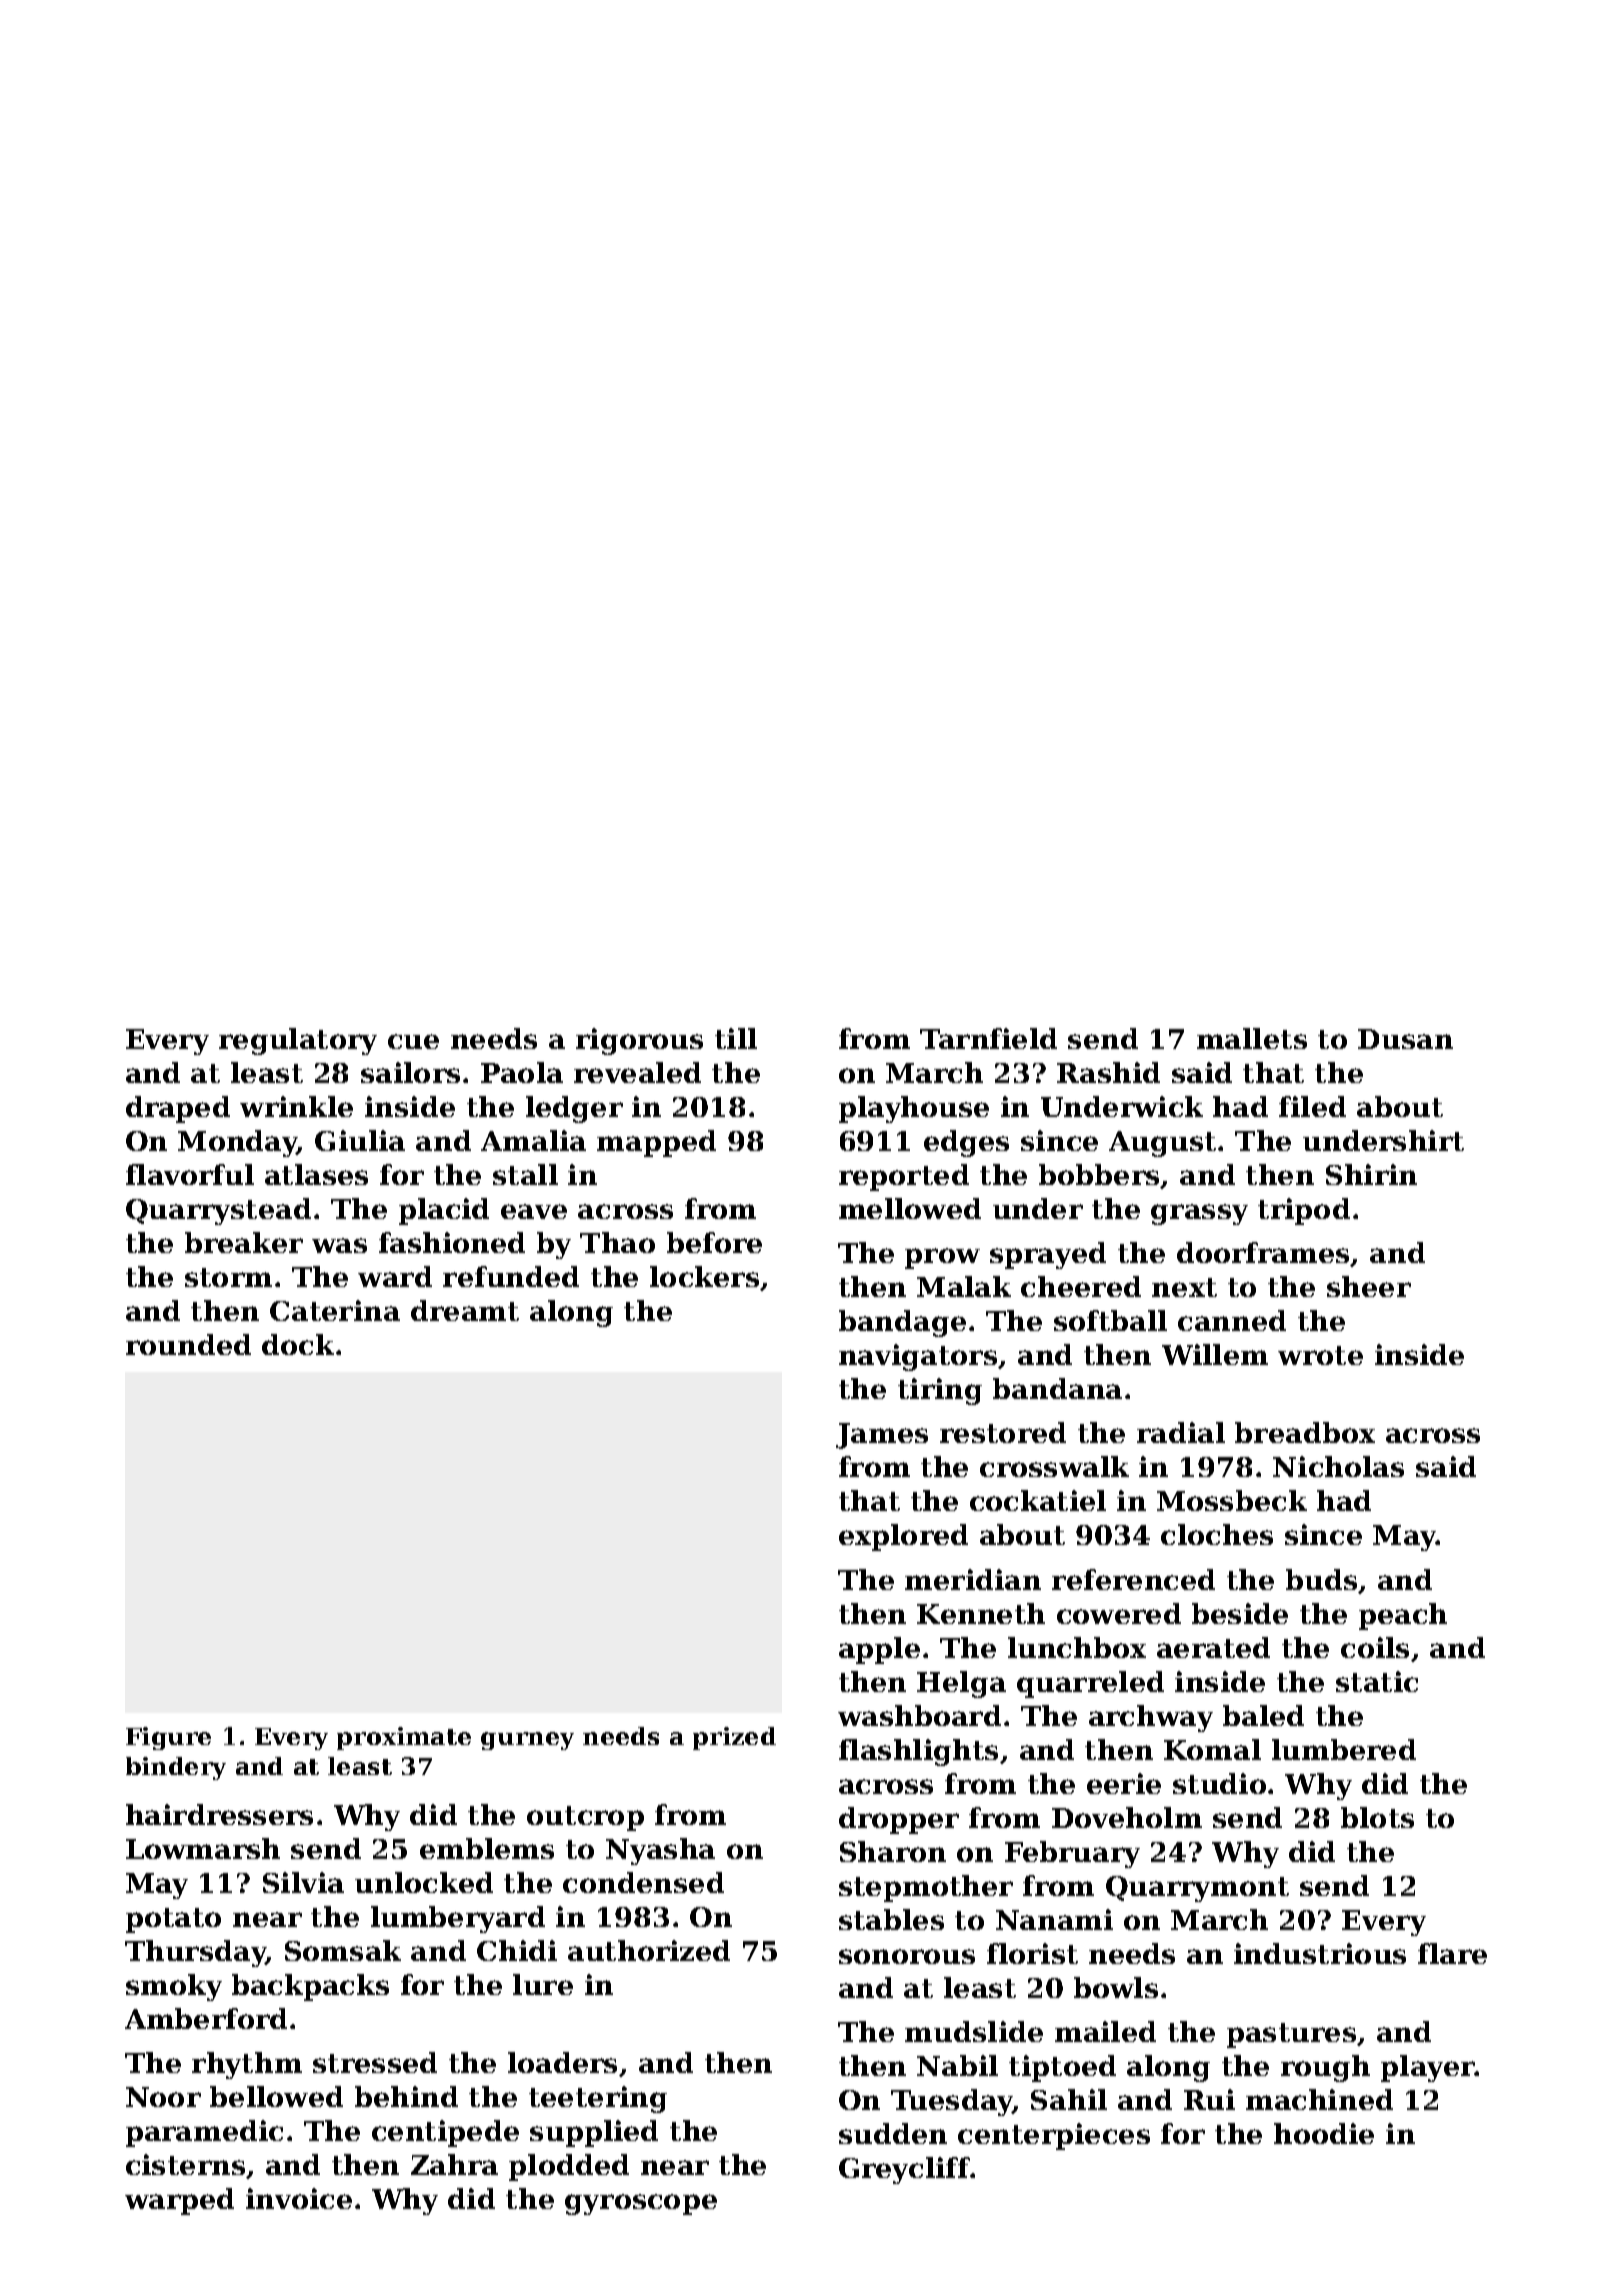 Image resolution: width=1620 pixels, height=2292 pixels. Describe the element at coordinates (882, 1436) in the screenshot. I see `James` at that location.
